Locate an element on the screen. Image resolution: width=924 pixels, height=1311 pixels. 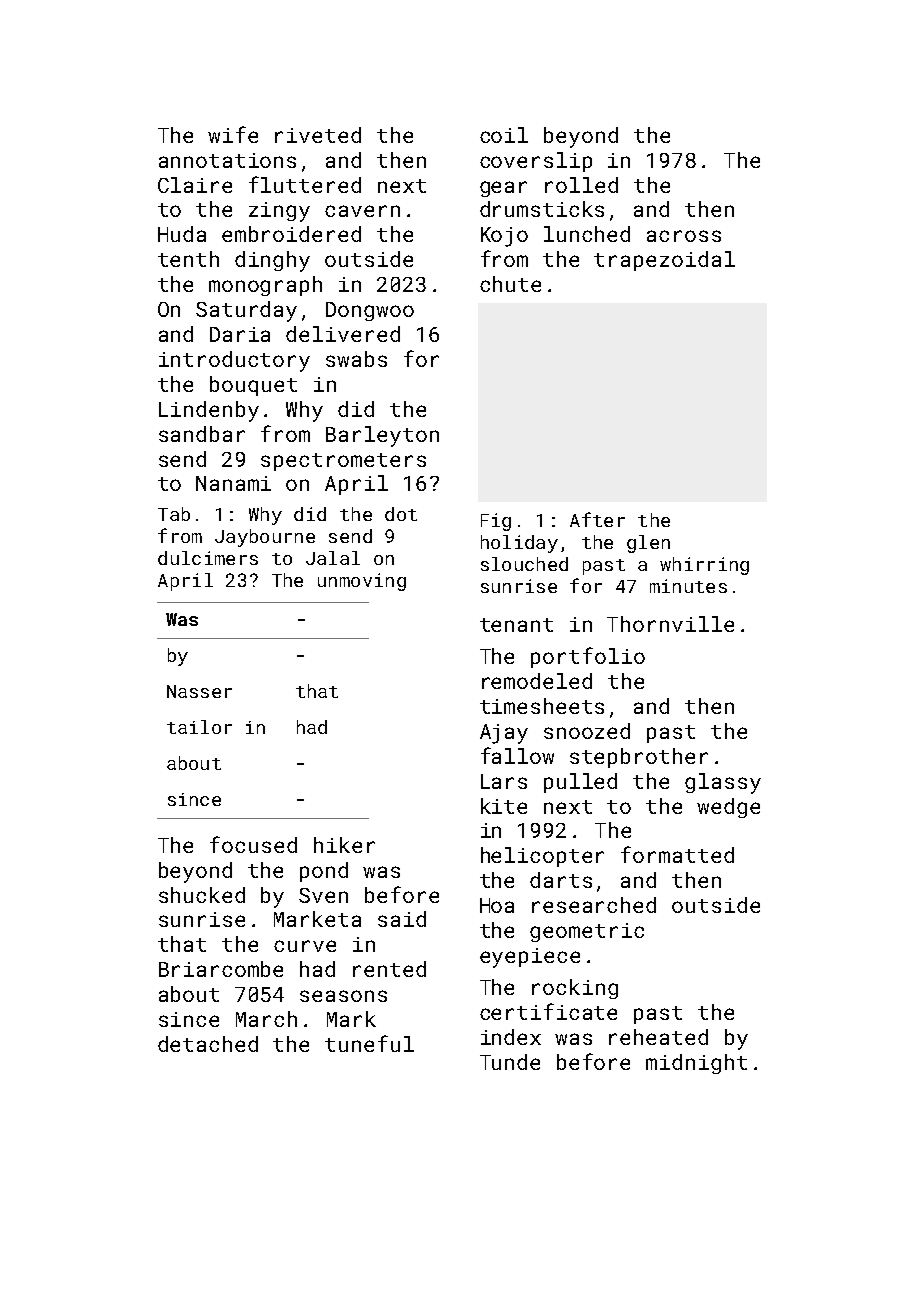
spectrometers is located at coordinates (343, 462).
